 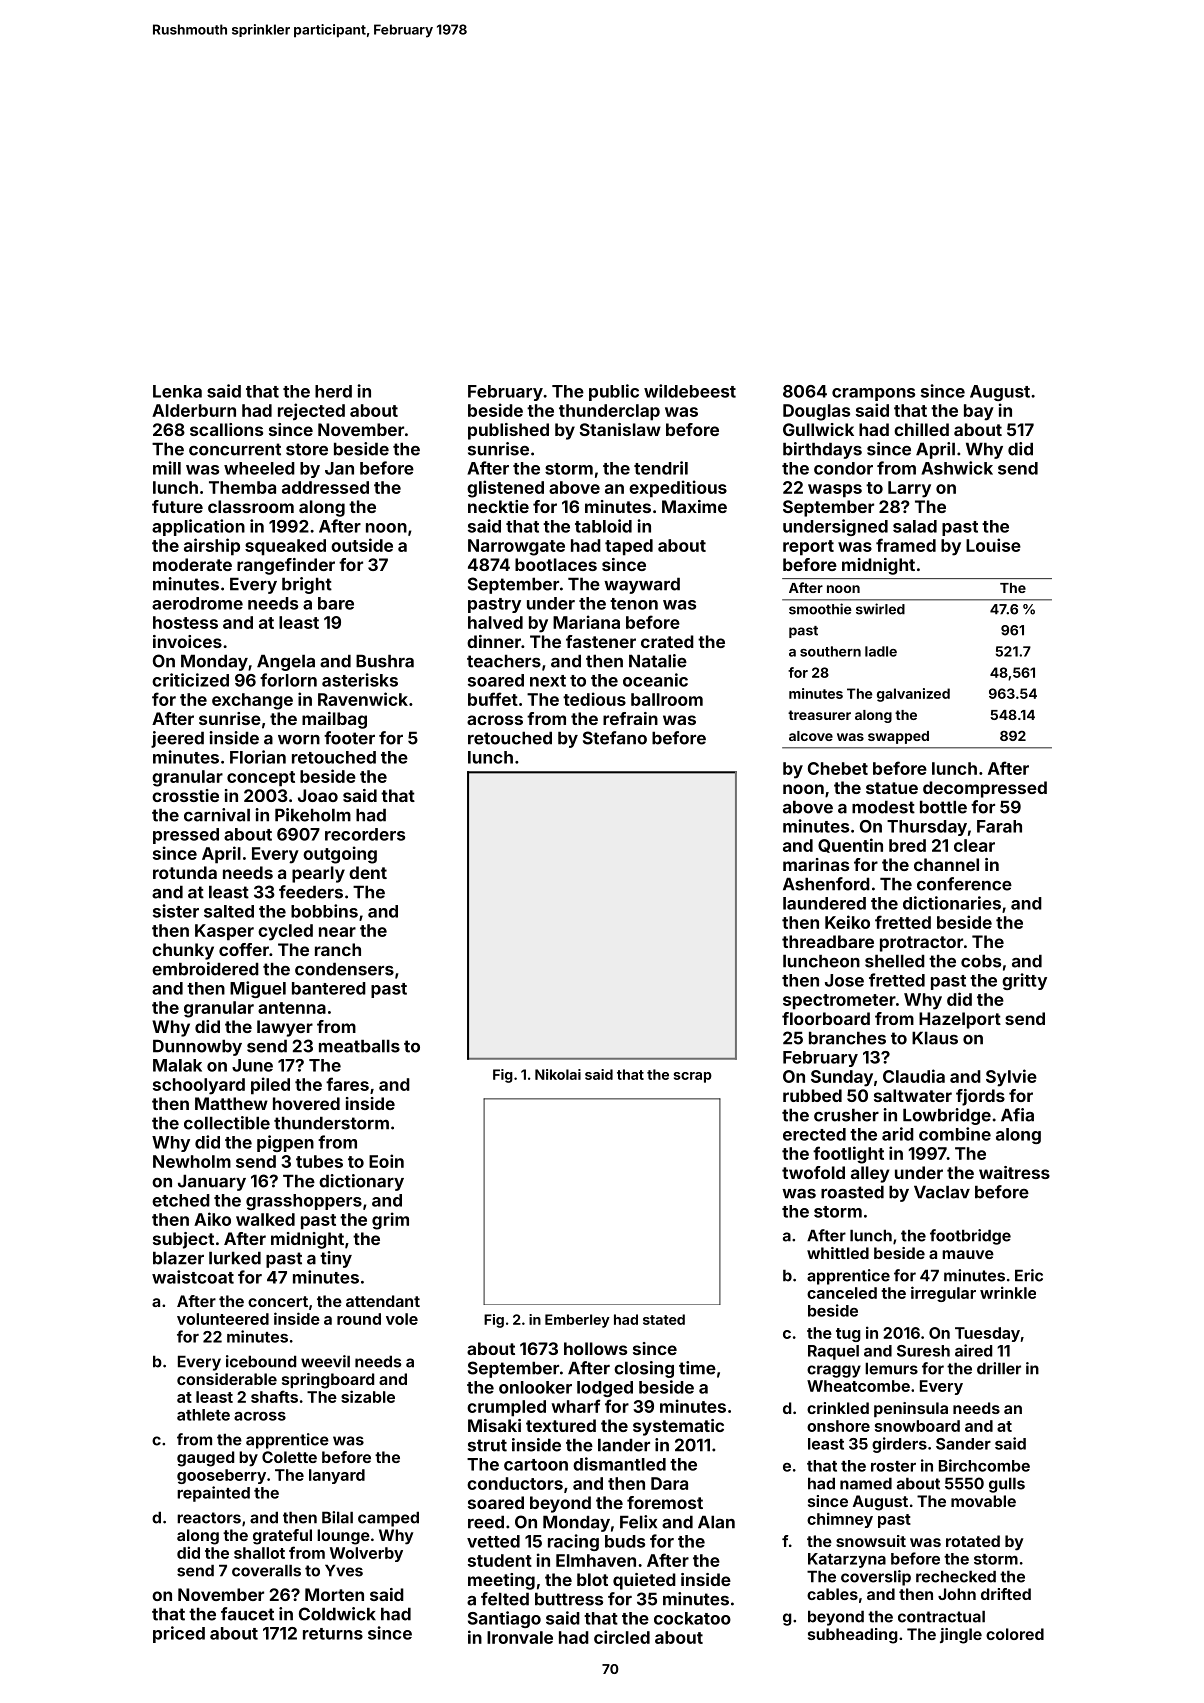 I want to click on public, so click(x=614, y=392).
